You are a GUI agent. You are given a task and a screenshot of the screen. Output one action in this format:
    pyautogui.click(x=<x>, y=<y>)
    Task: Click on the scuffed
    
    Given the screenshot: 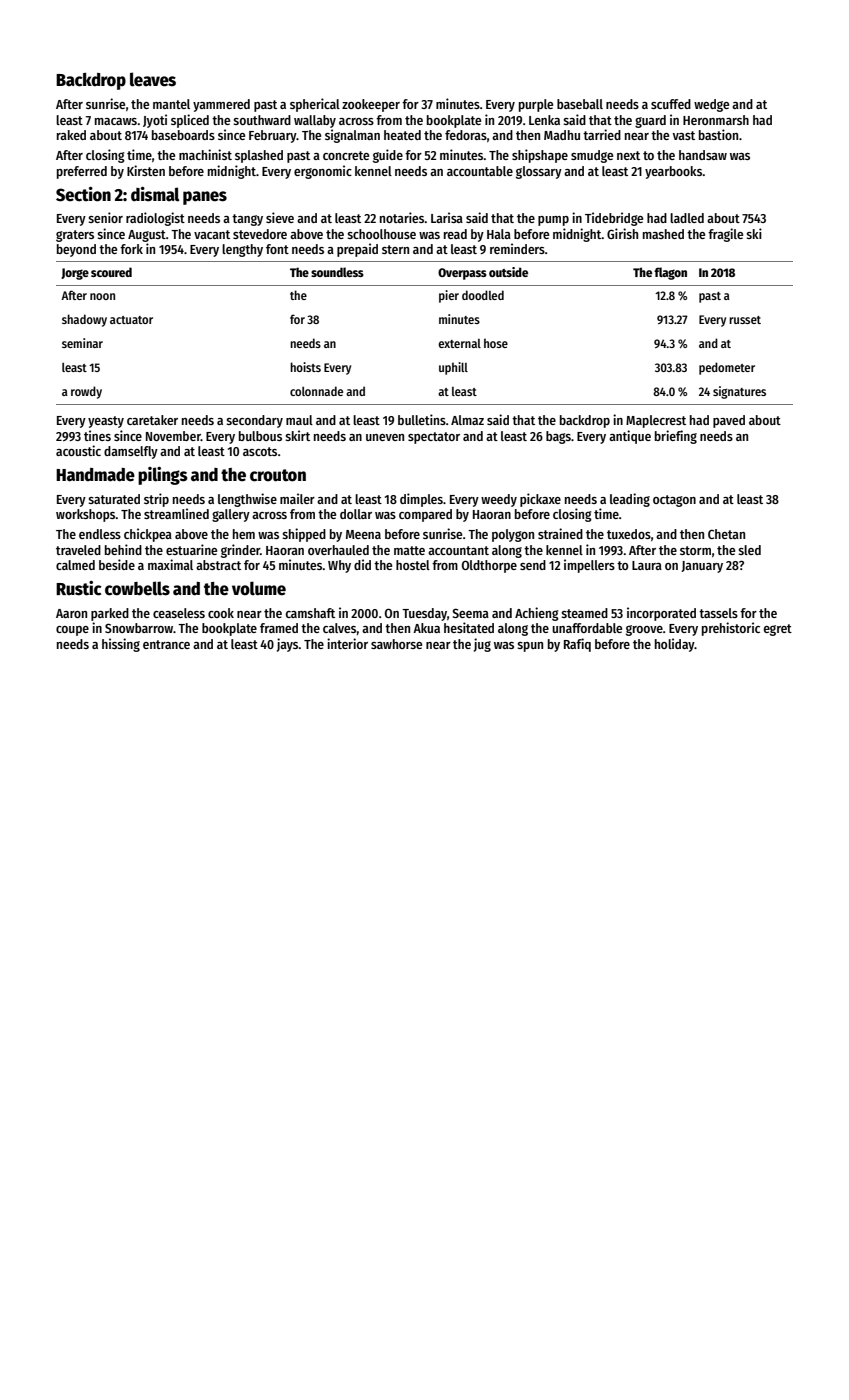 What is the action you would take?
    pyautogui.click(x=671, y=104)
